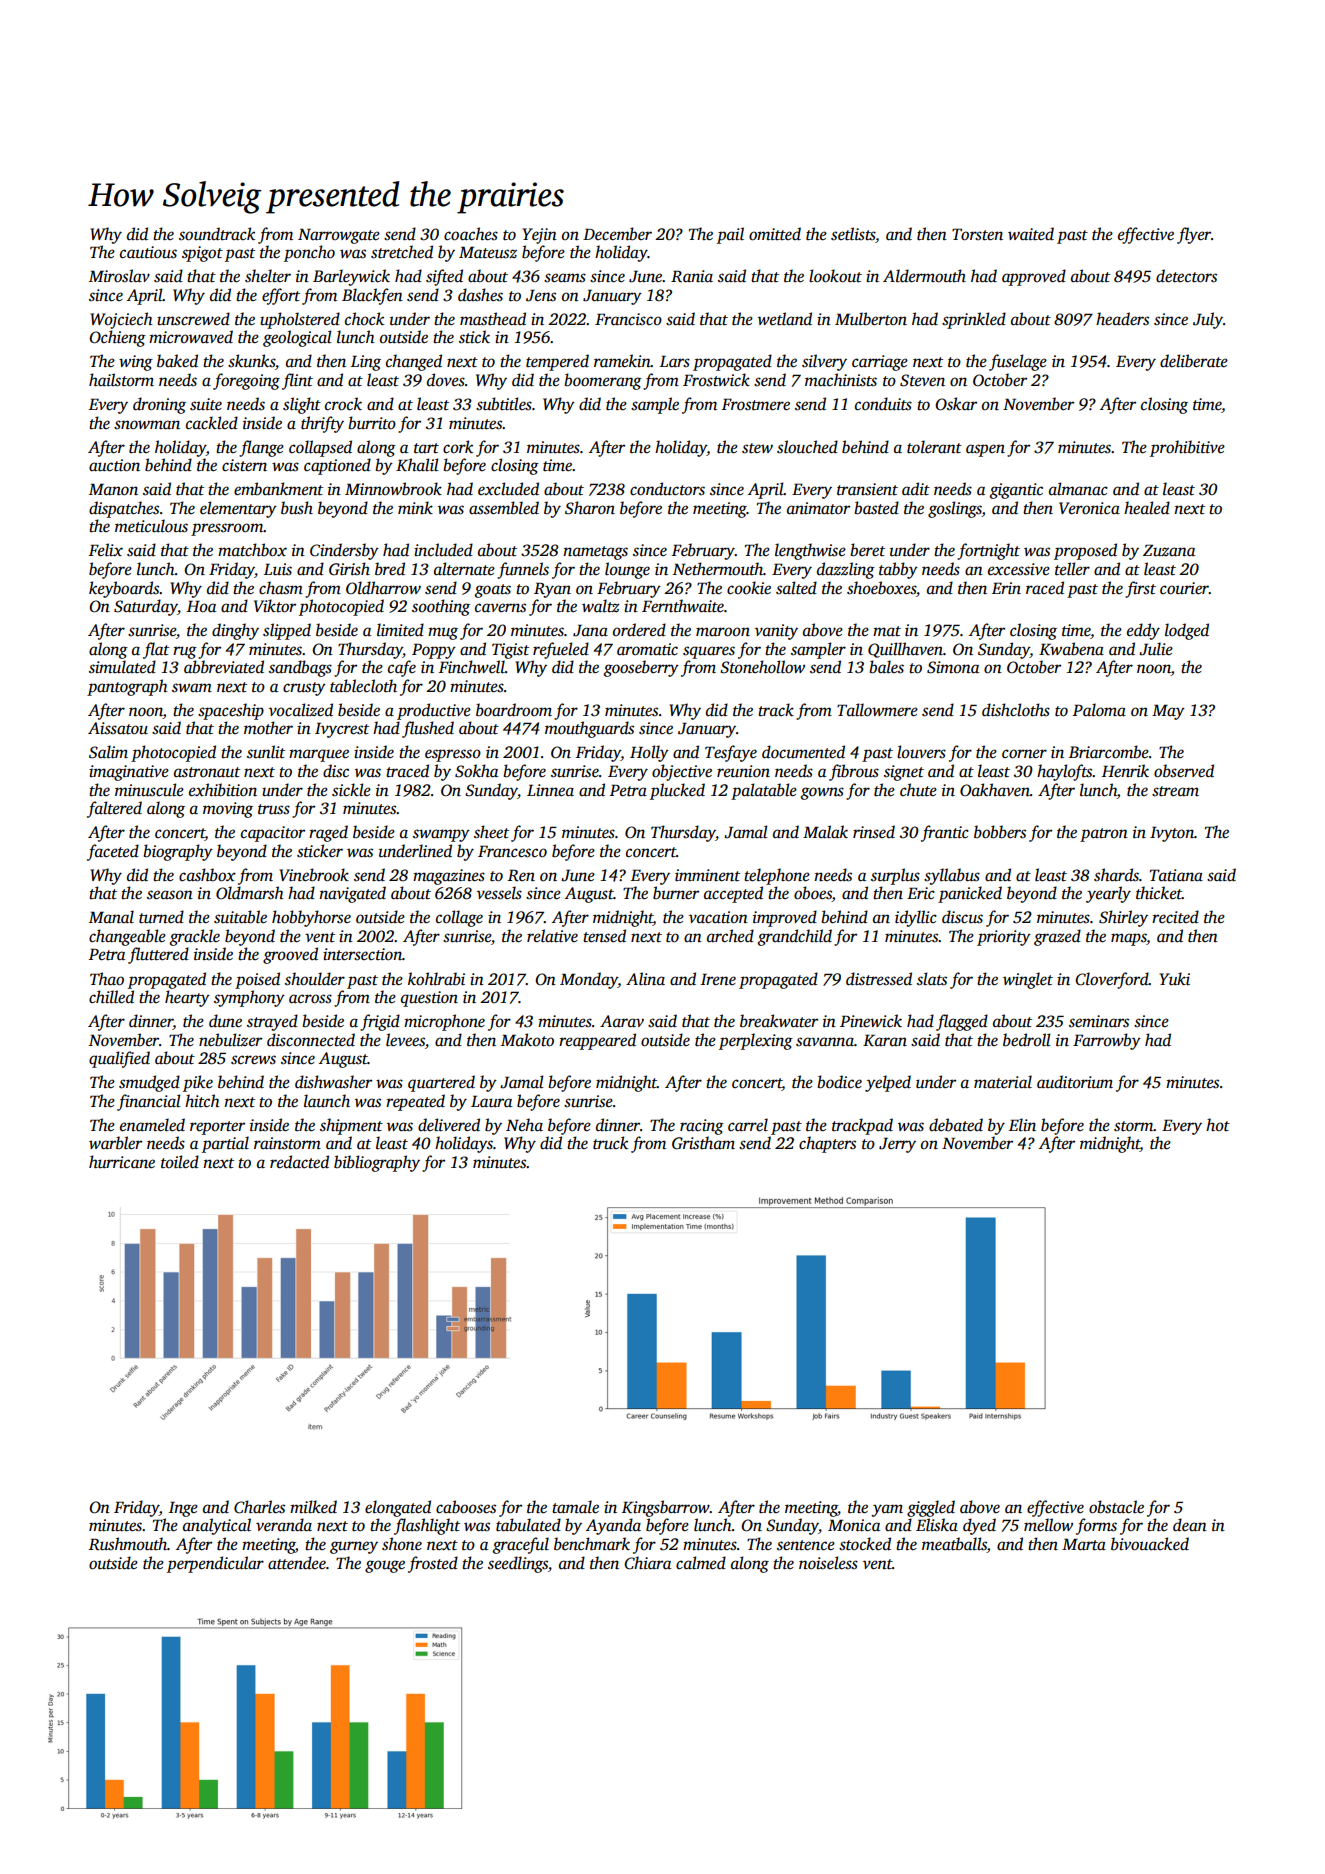  I want to click on chasm, so click(281, 588).
